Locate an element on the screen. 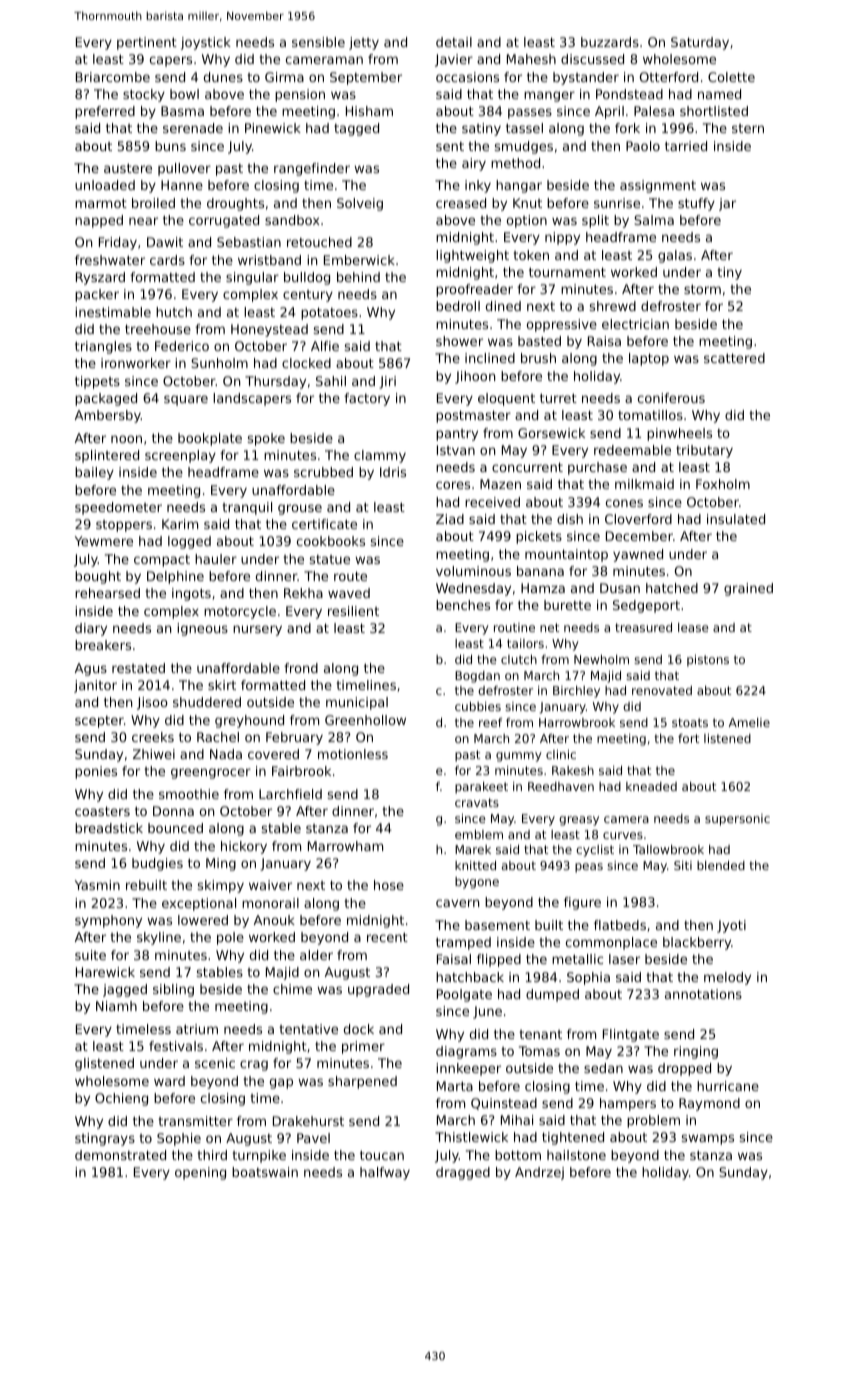 Image resolution: width=849 pixels, height=1400 pixels. annotations is located at coordinates (703, 994).
